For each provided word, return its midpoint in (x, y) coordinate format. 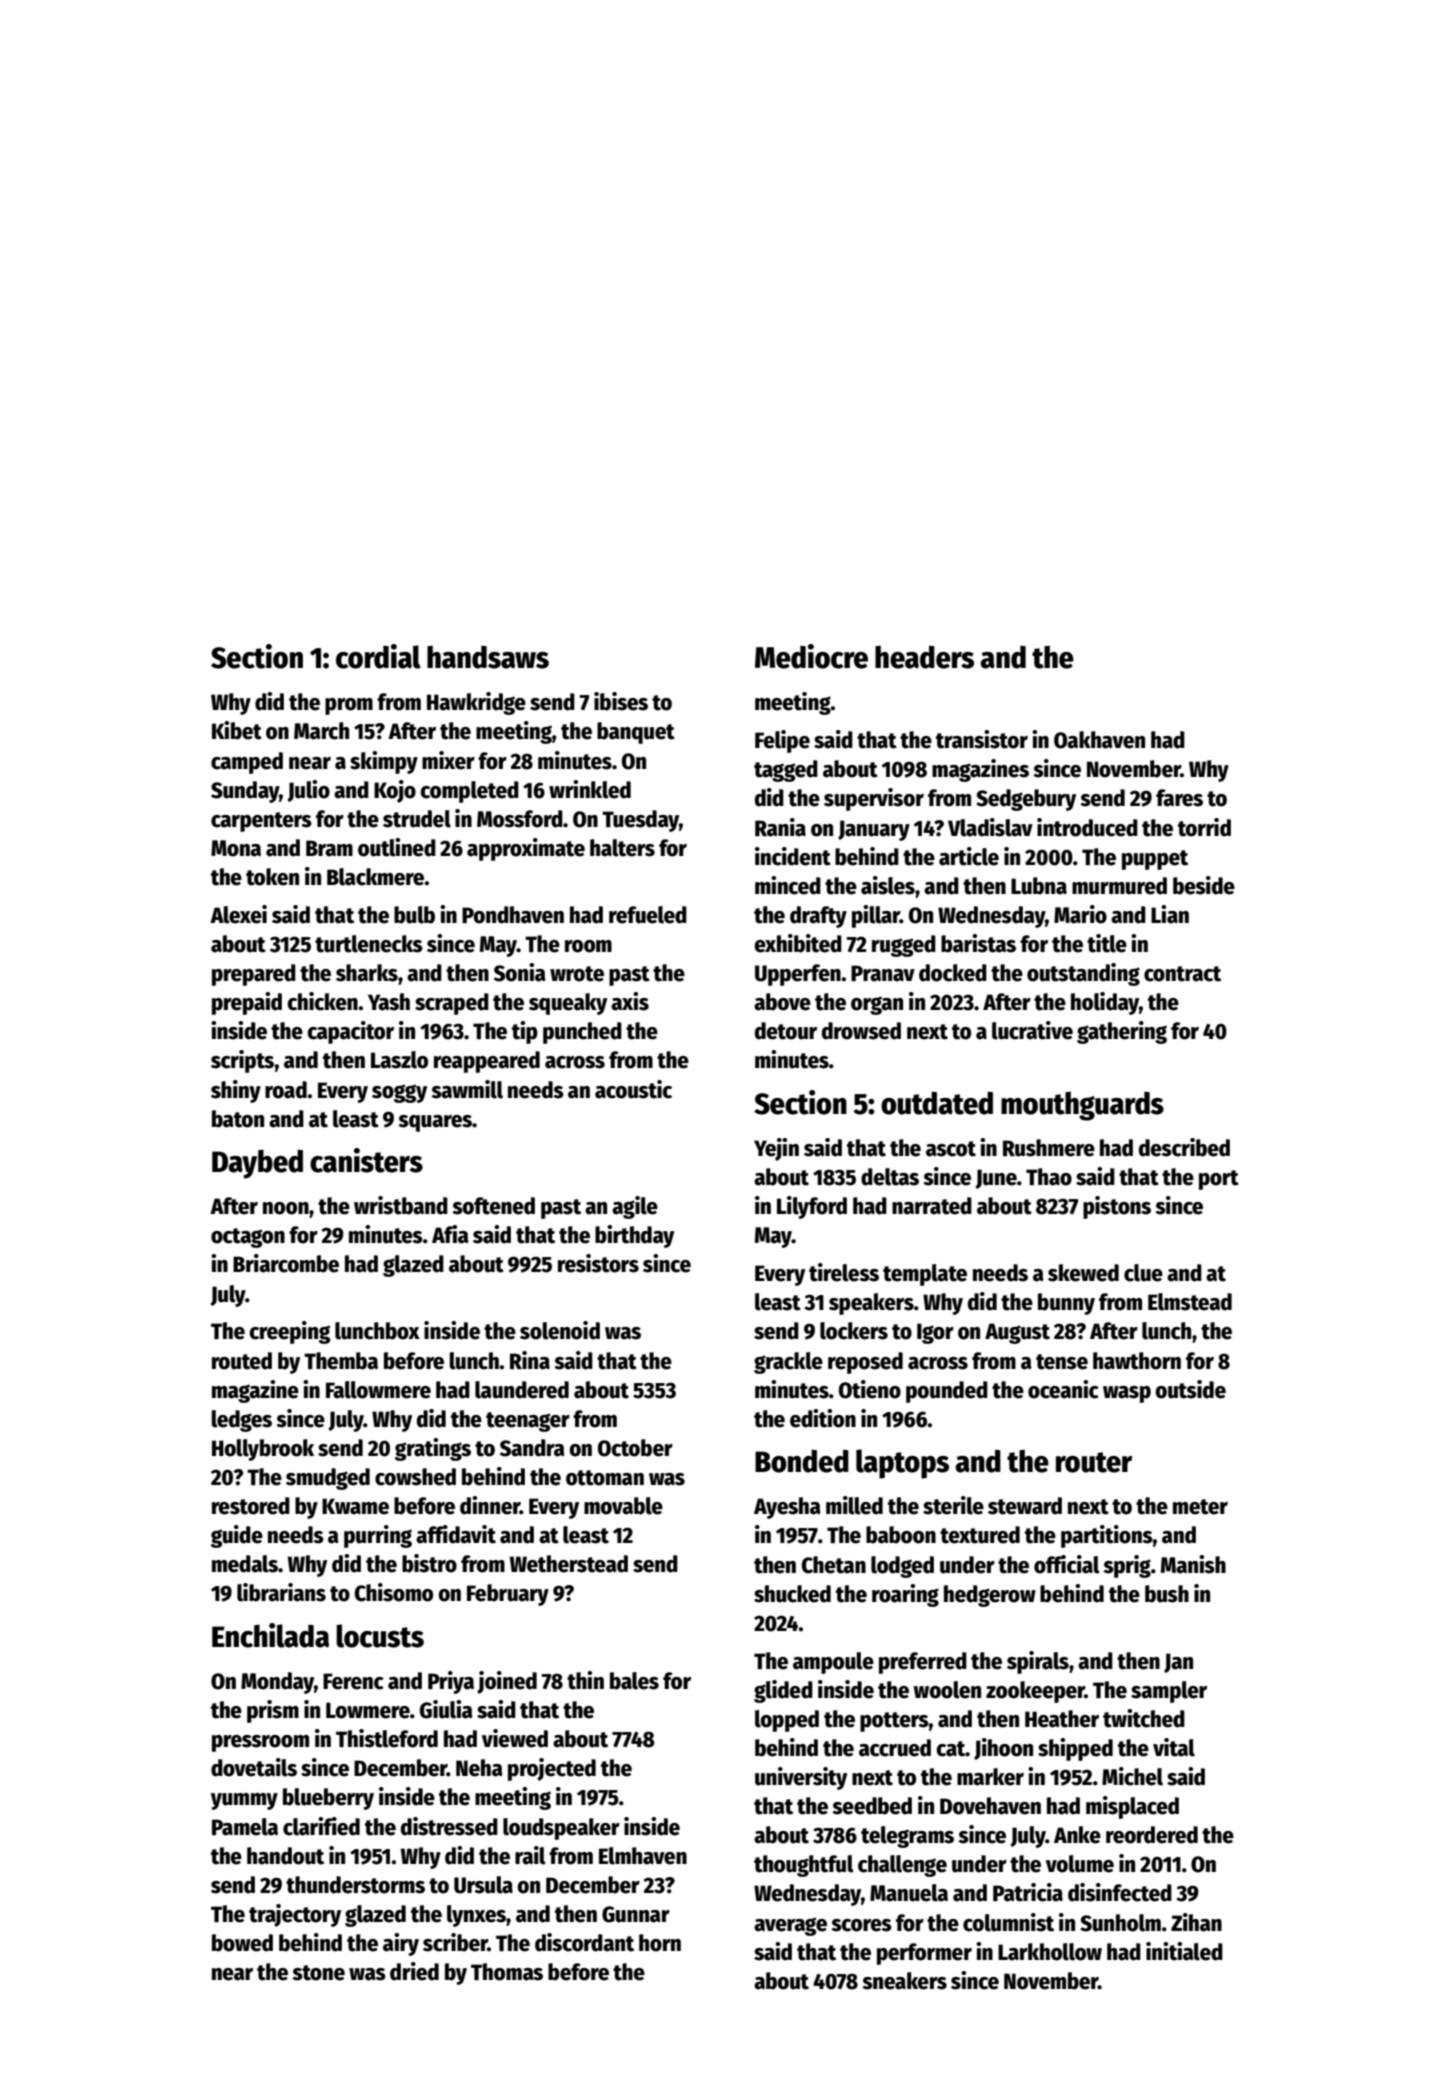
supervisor (874, 799)
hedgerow (990, 1596)
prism (273, 1711)
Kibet (237, 730)
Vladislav (990, 827)
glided (783, 1691)
